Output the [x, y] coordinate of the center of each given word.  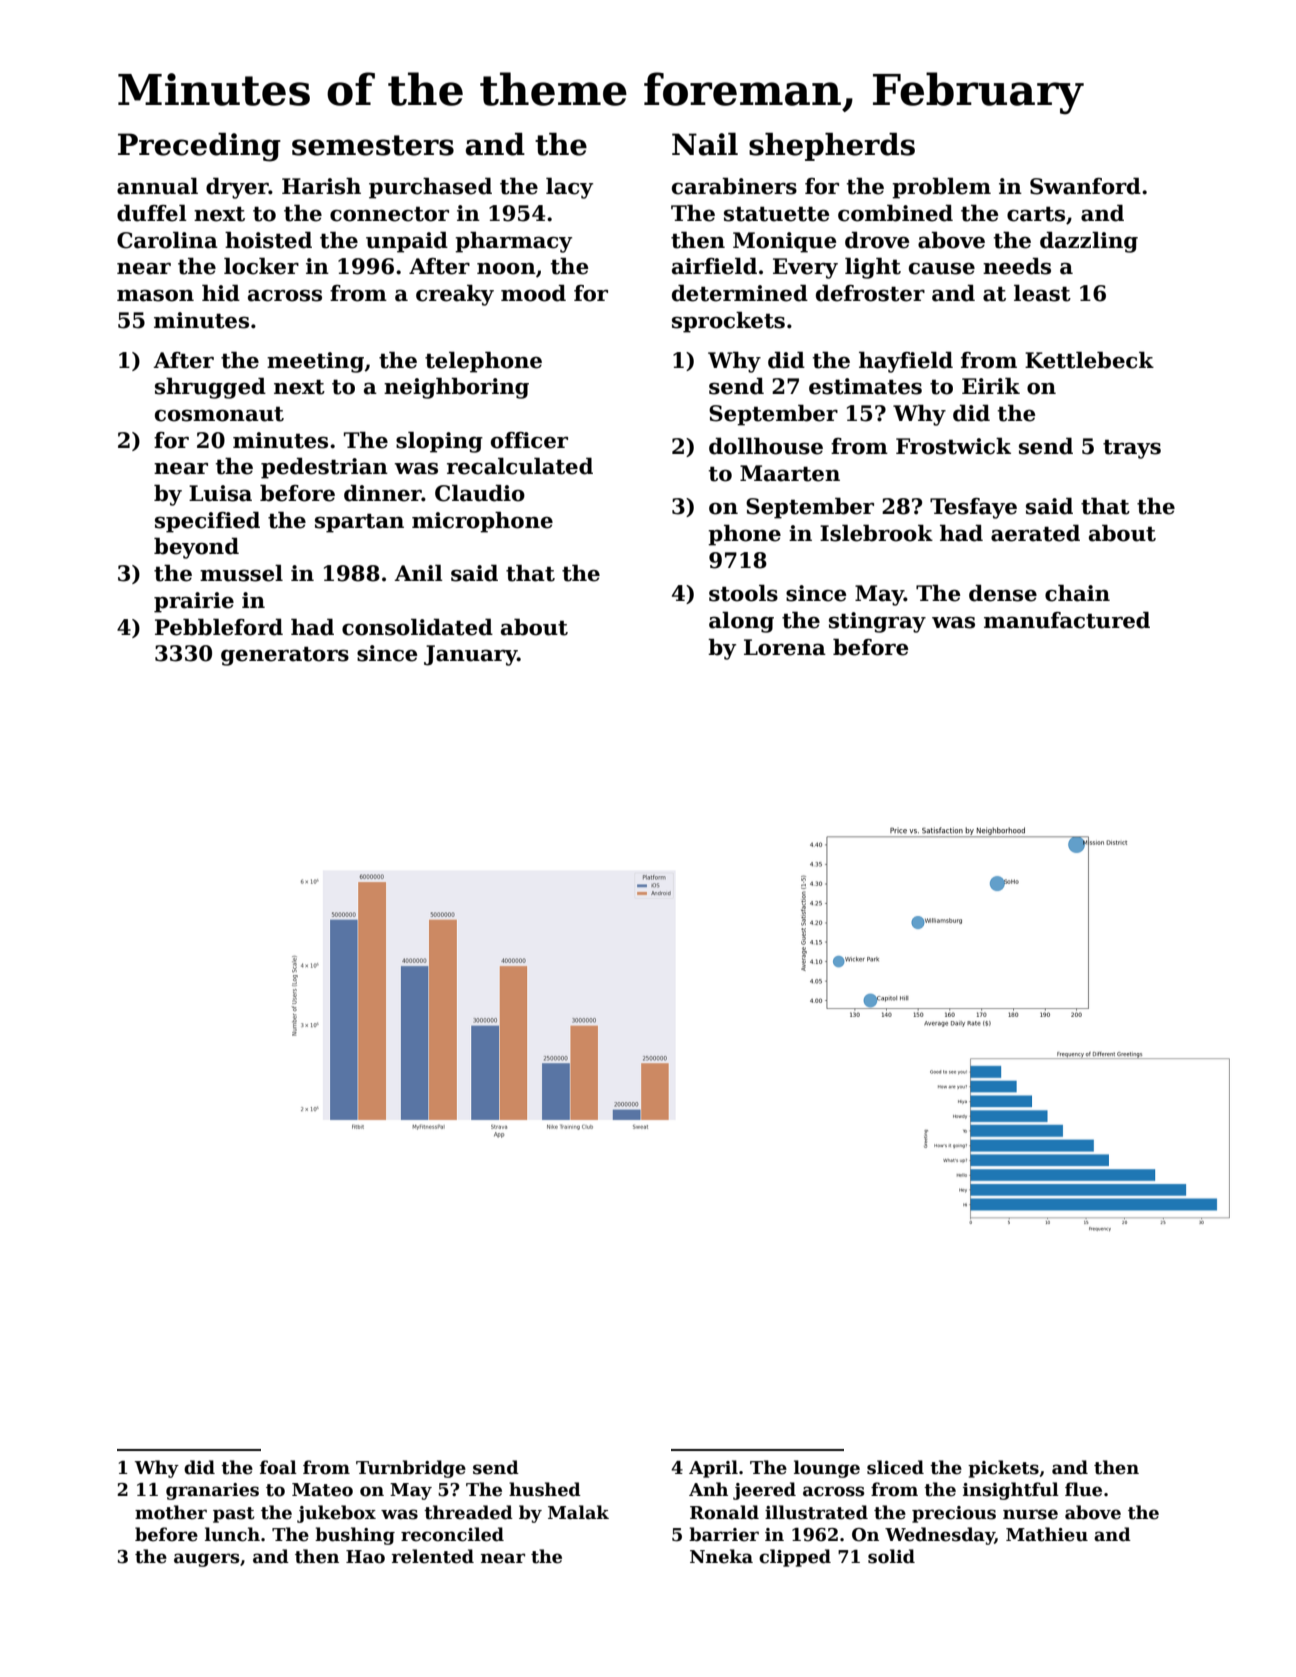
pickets [1003, 1469]
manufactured [1067, 620]
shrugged [210, 388]
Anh [708, 1489]
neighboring [456, 388]
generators [285, 656]
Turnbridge [411, 1469]
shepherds [832, 147]
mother [171, 1512]
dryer [237, 188]
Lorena [785, 647]
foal [278, 1467]
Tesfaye [973, 508]
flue [1083, 1489]
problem [941, 188]
